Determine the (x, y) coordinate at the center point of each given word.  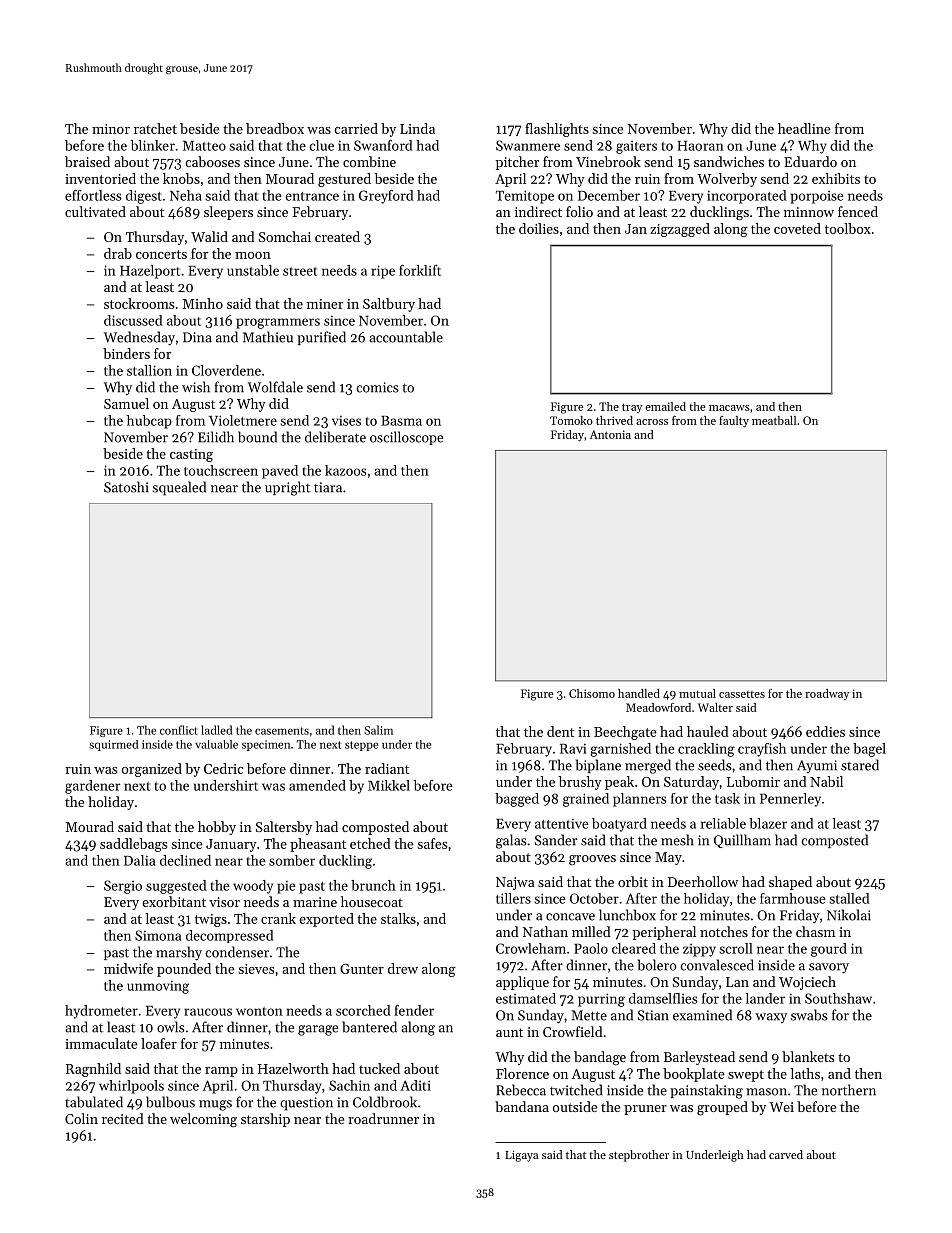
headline (804, 128)
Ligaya (521, 1156)
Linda (417, 128)
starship (265, 1120)
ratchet (155, 128)
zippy (699, 950)
